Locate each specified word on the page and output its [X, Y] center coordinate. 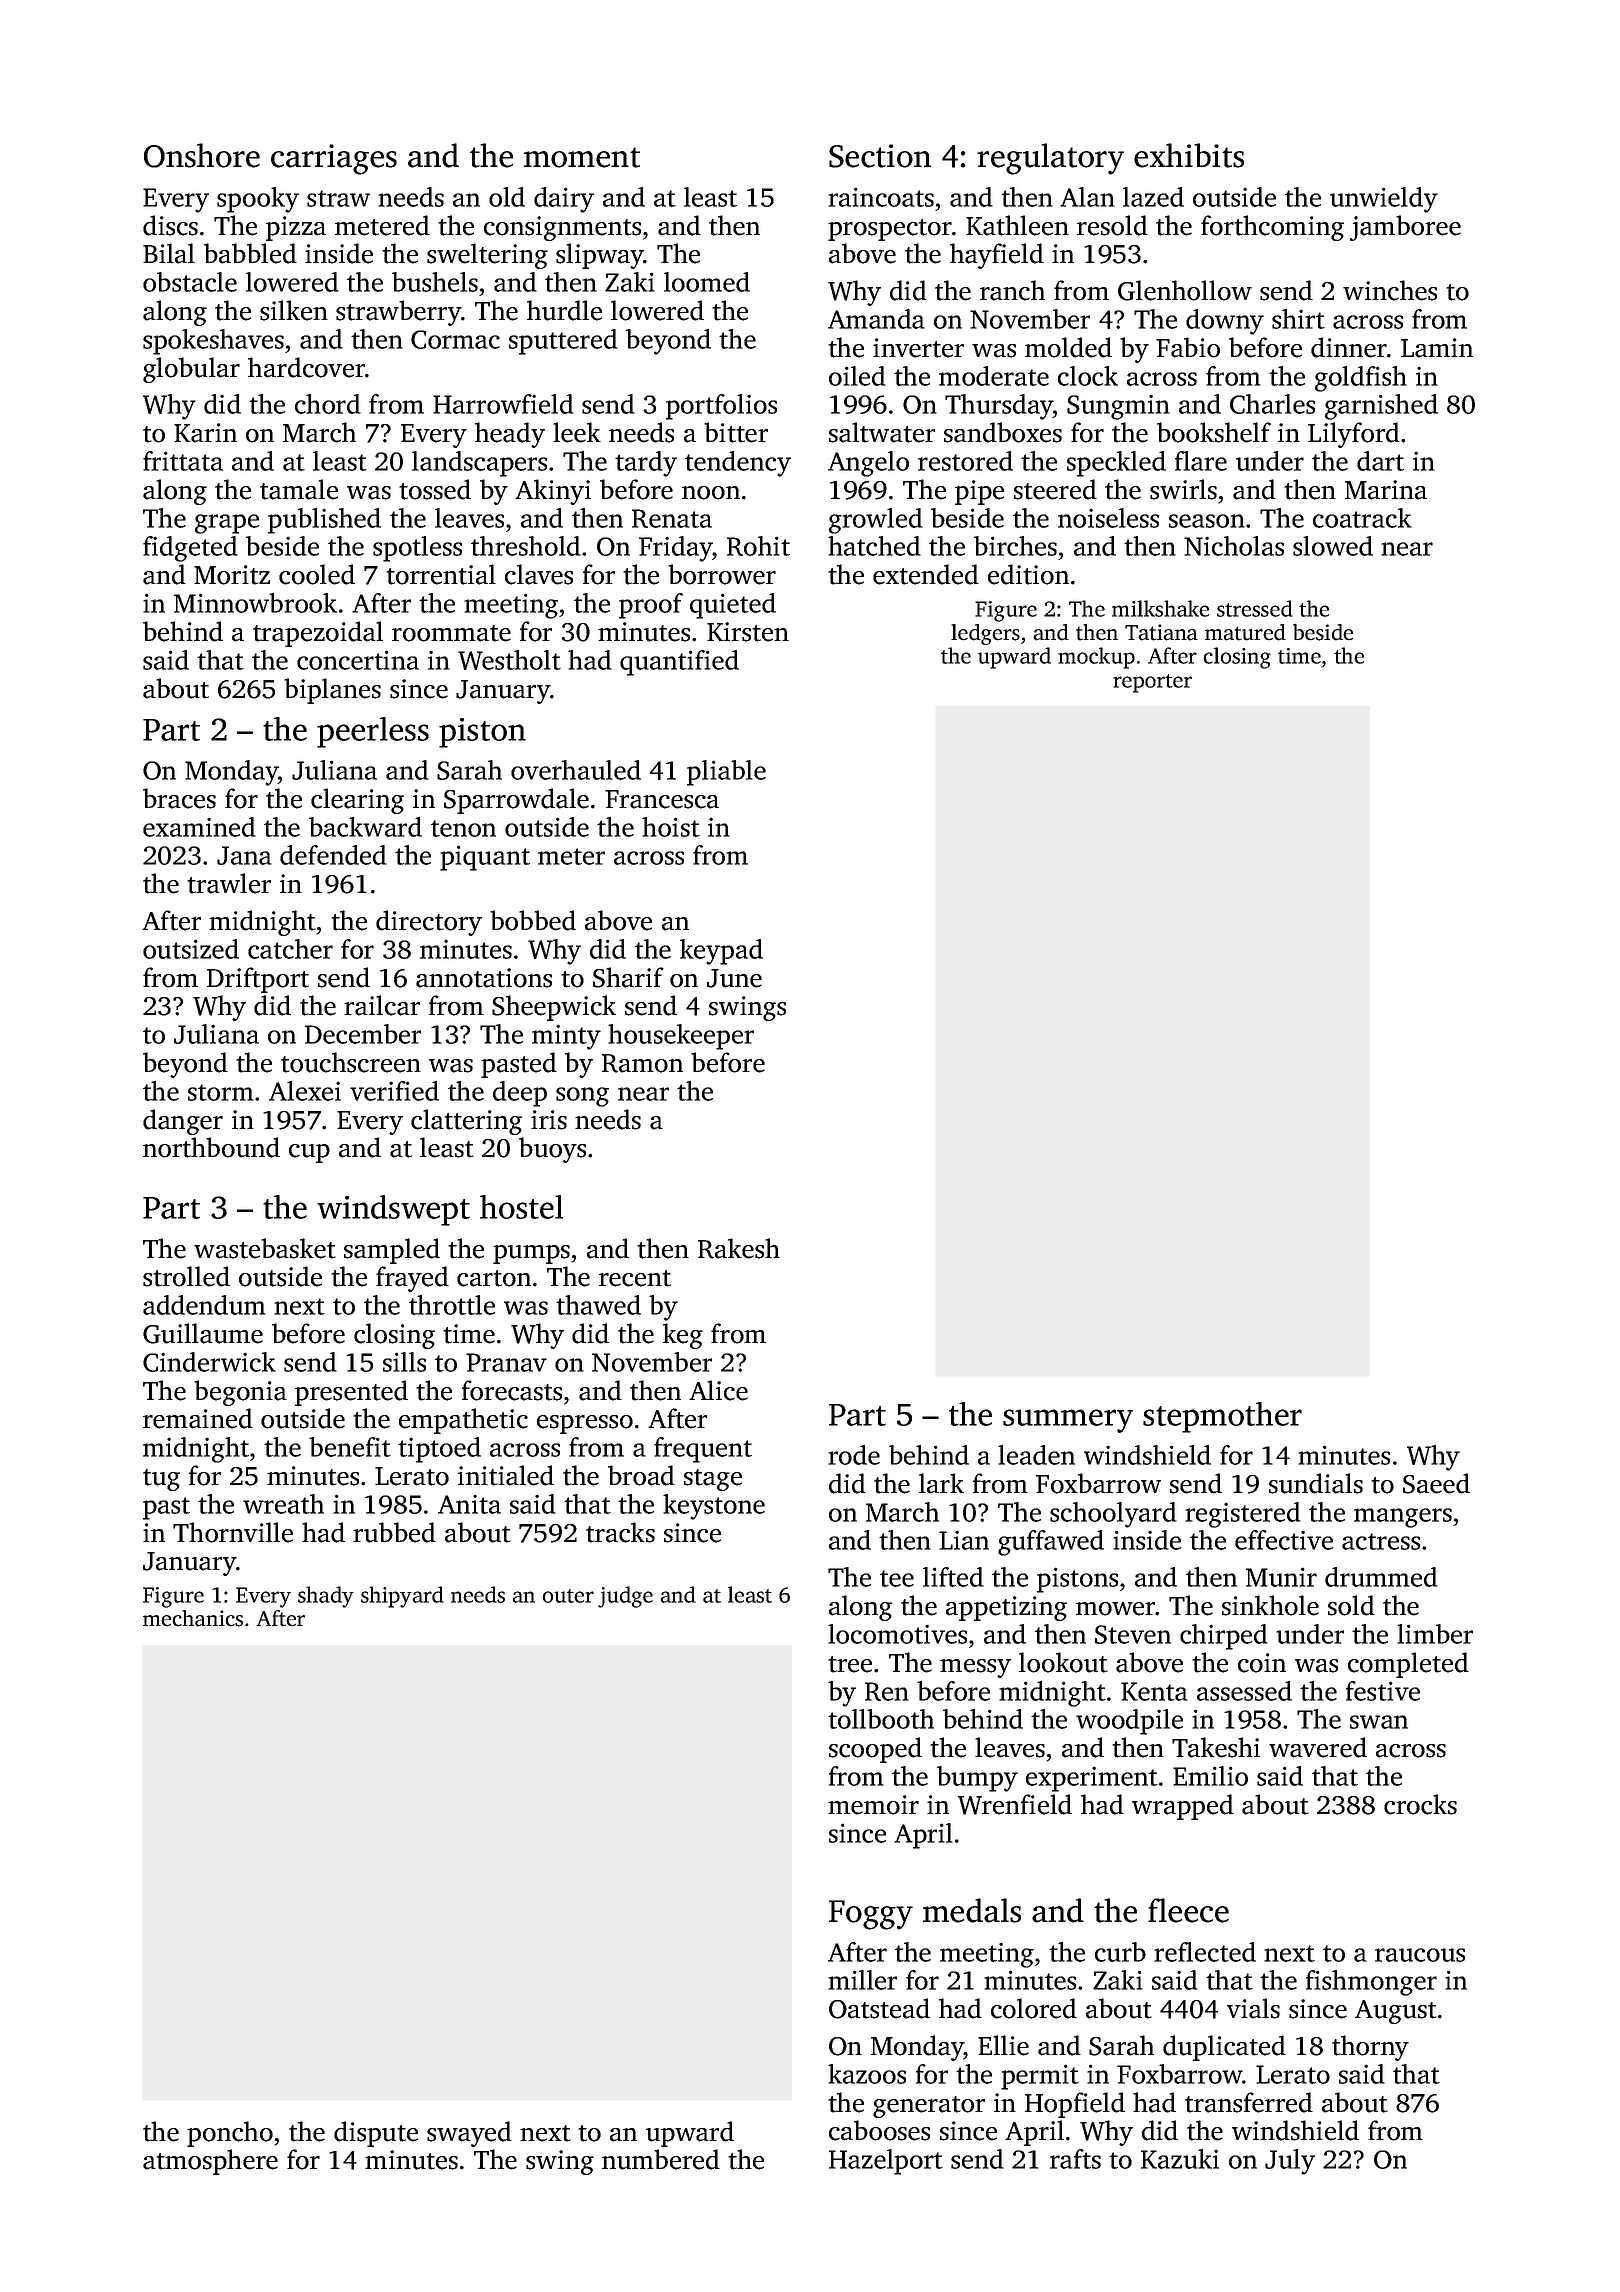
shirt [1298, 319]
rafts [1075, 2159]
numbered [661, 2159]
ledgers [985, 634]
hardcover [306, 367]
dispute [376, 2134]
